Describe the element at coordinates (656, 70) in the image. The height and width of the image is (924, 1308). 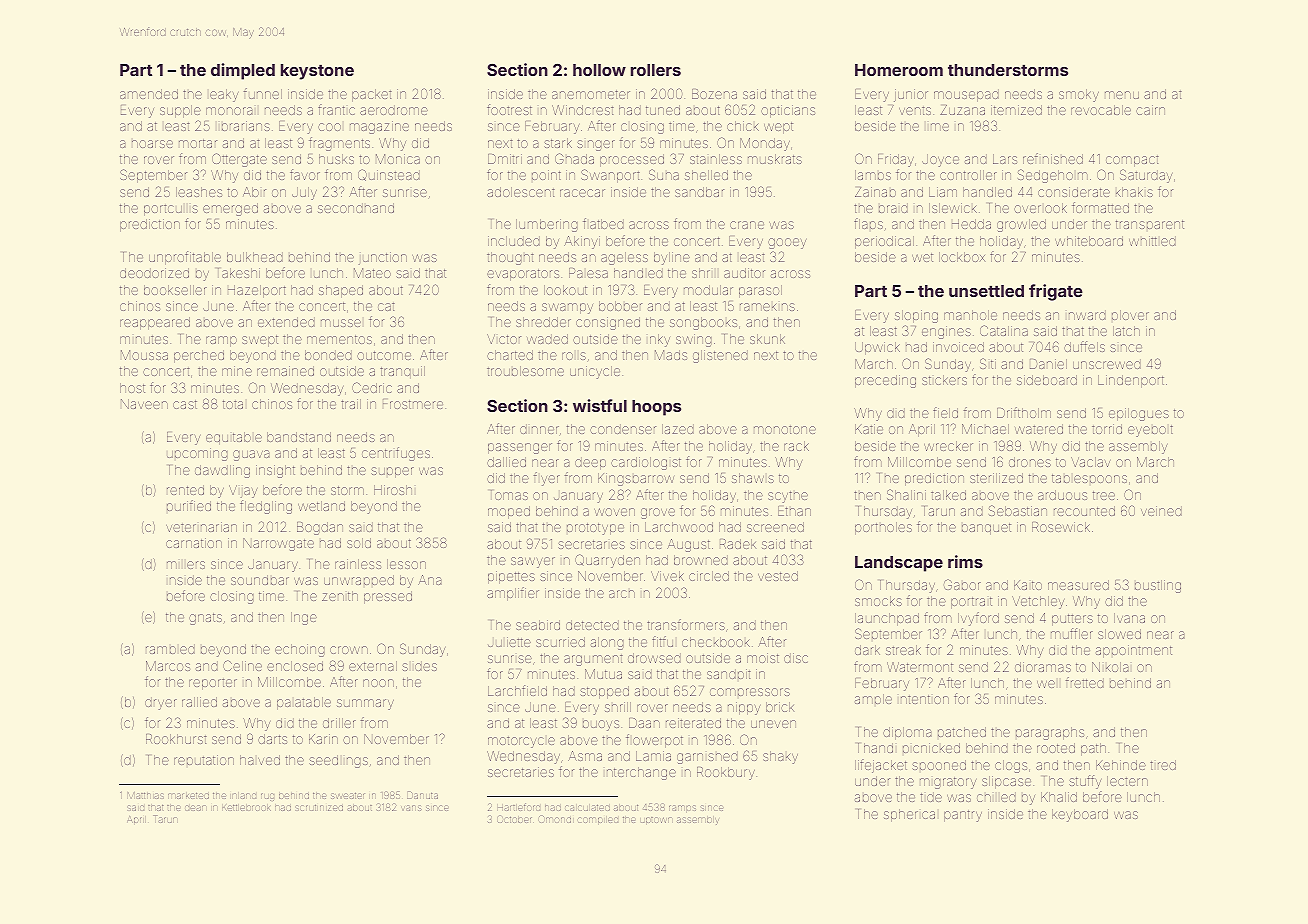
I see `rollers` at that location.
